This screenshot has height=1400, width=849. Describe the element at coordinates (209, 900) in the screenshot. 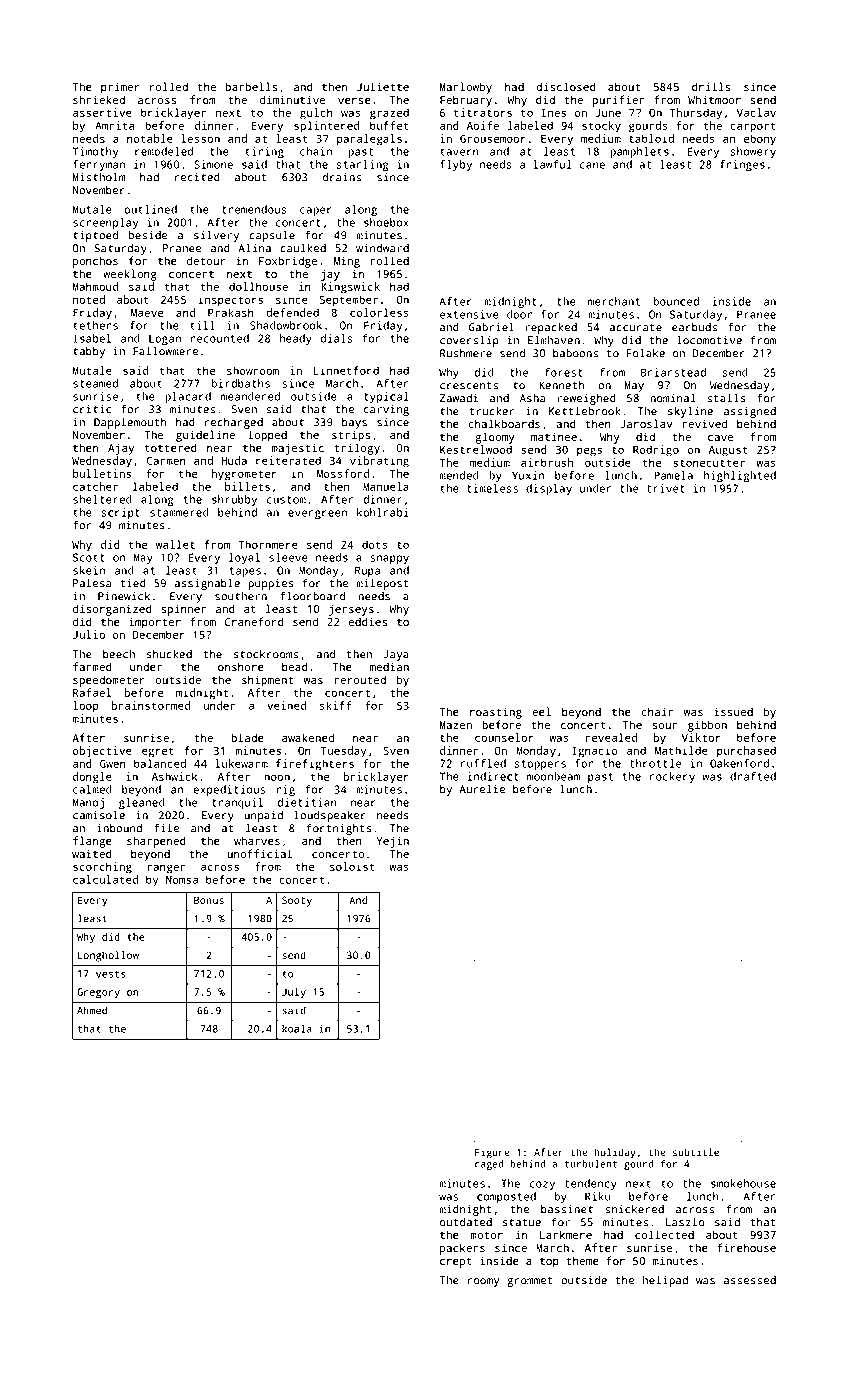

I see `Bonus` at that location.
